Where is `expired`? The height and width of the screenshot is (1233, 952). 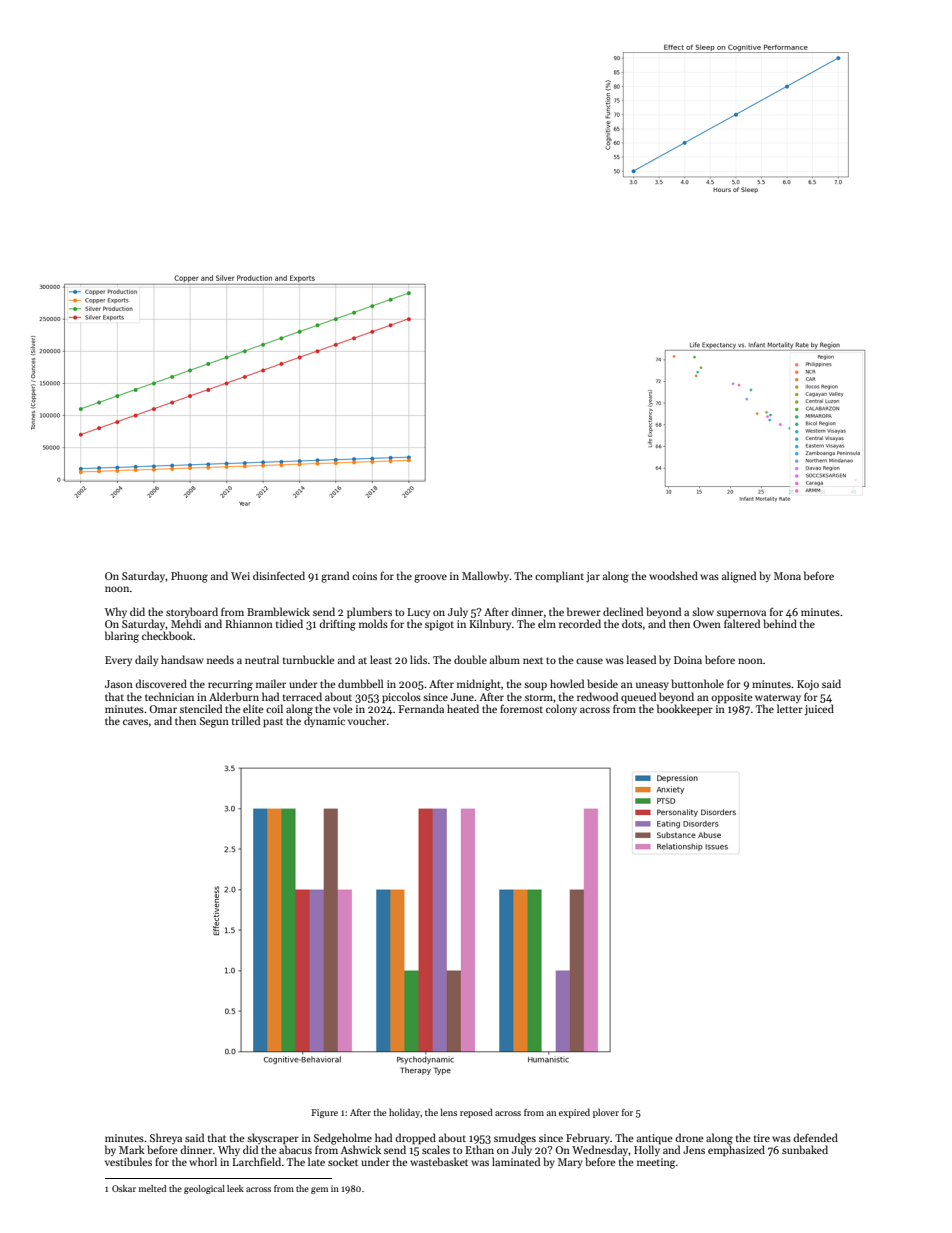 expired is located at coordinates (574, 1113).
